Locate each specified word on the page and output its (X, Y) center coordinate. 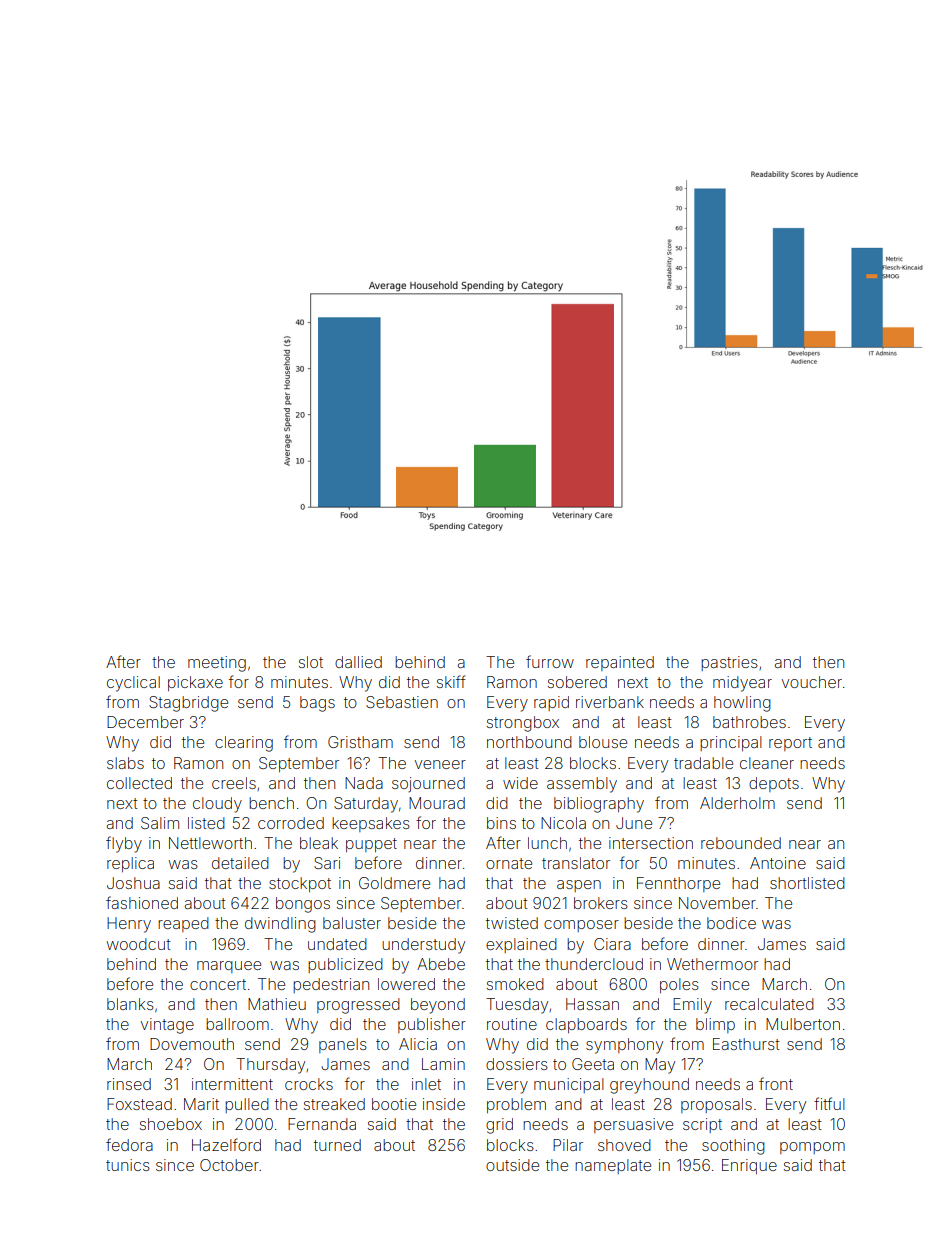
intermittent (232, 1084)
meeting (217, 664)
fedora (129, 1144)
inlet (426, 1084)
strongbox (523, 724)
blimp (715, 1025)
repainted (620, 663)
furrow (550, 661)
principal (731, 743)
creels (234, 783)
